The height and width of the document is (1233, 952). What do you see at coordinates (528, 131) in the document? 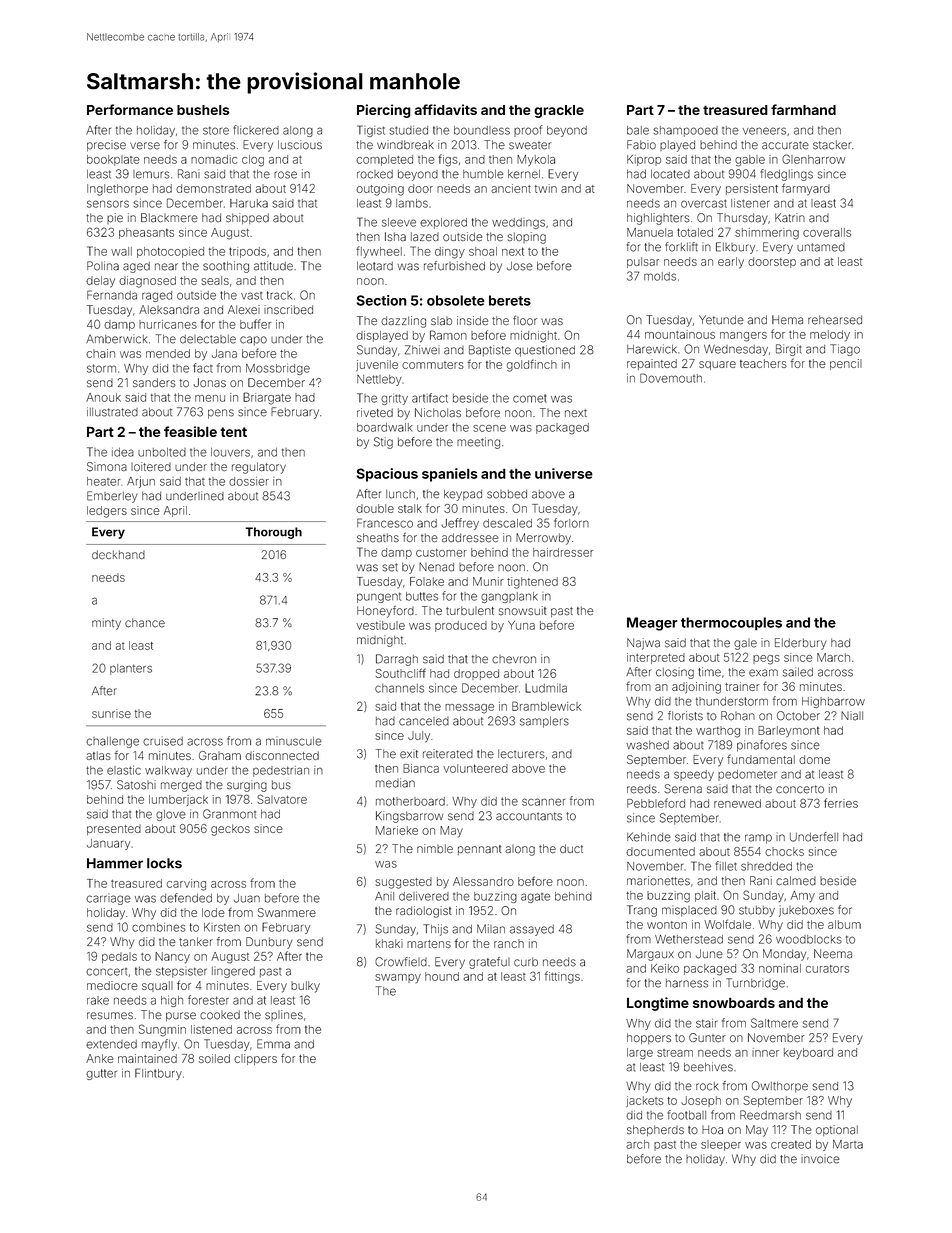
I see `proof` at bounding box center [528, 131].
